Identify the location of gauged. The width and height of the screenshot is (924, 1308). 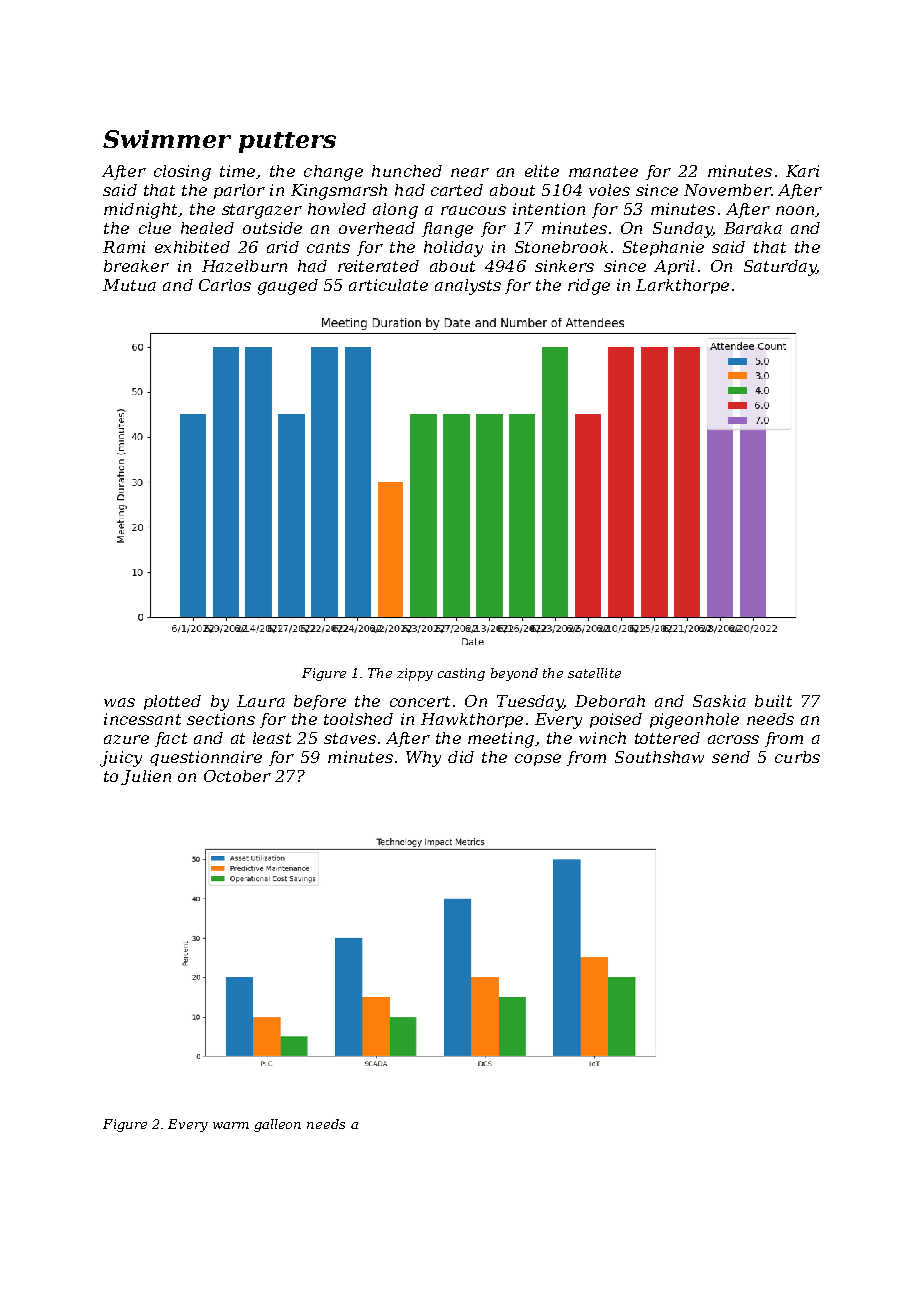
(288, 287).
